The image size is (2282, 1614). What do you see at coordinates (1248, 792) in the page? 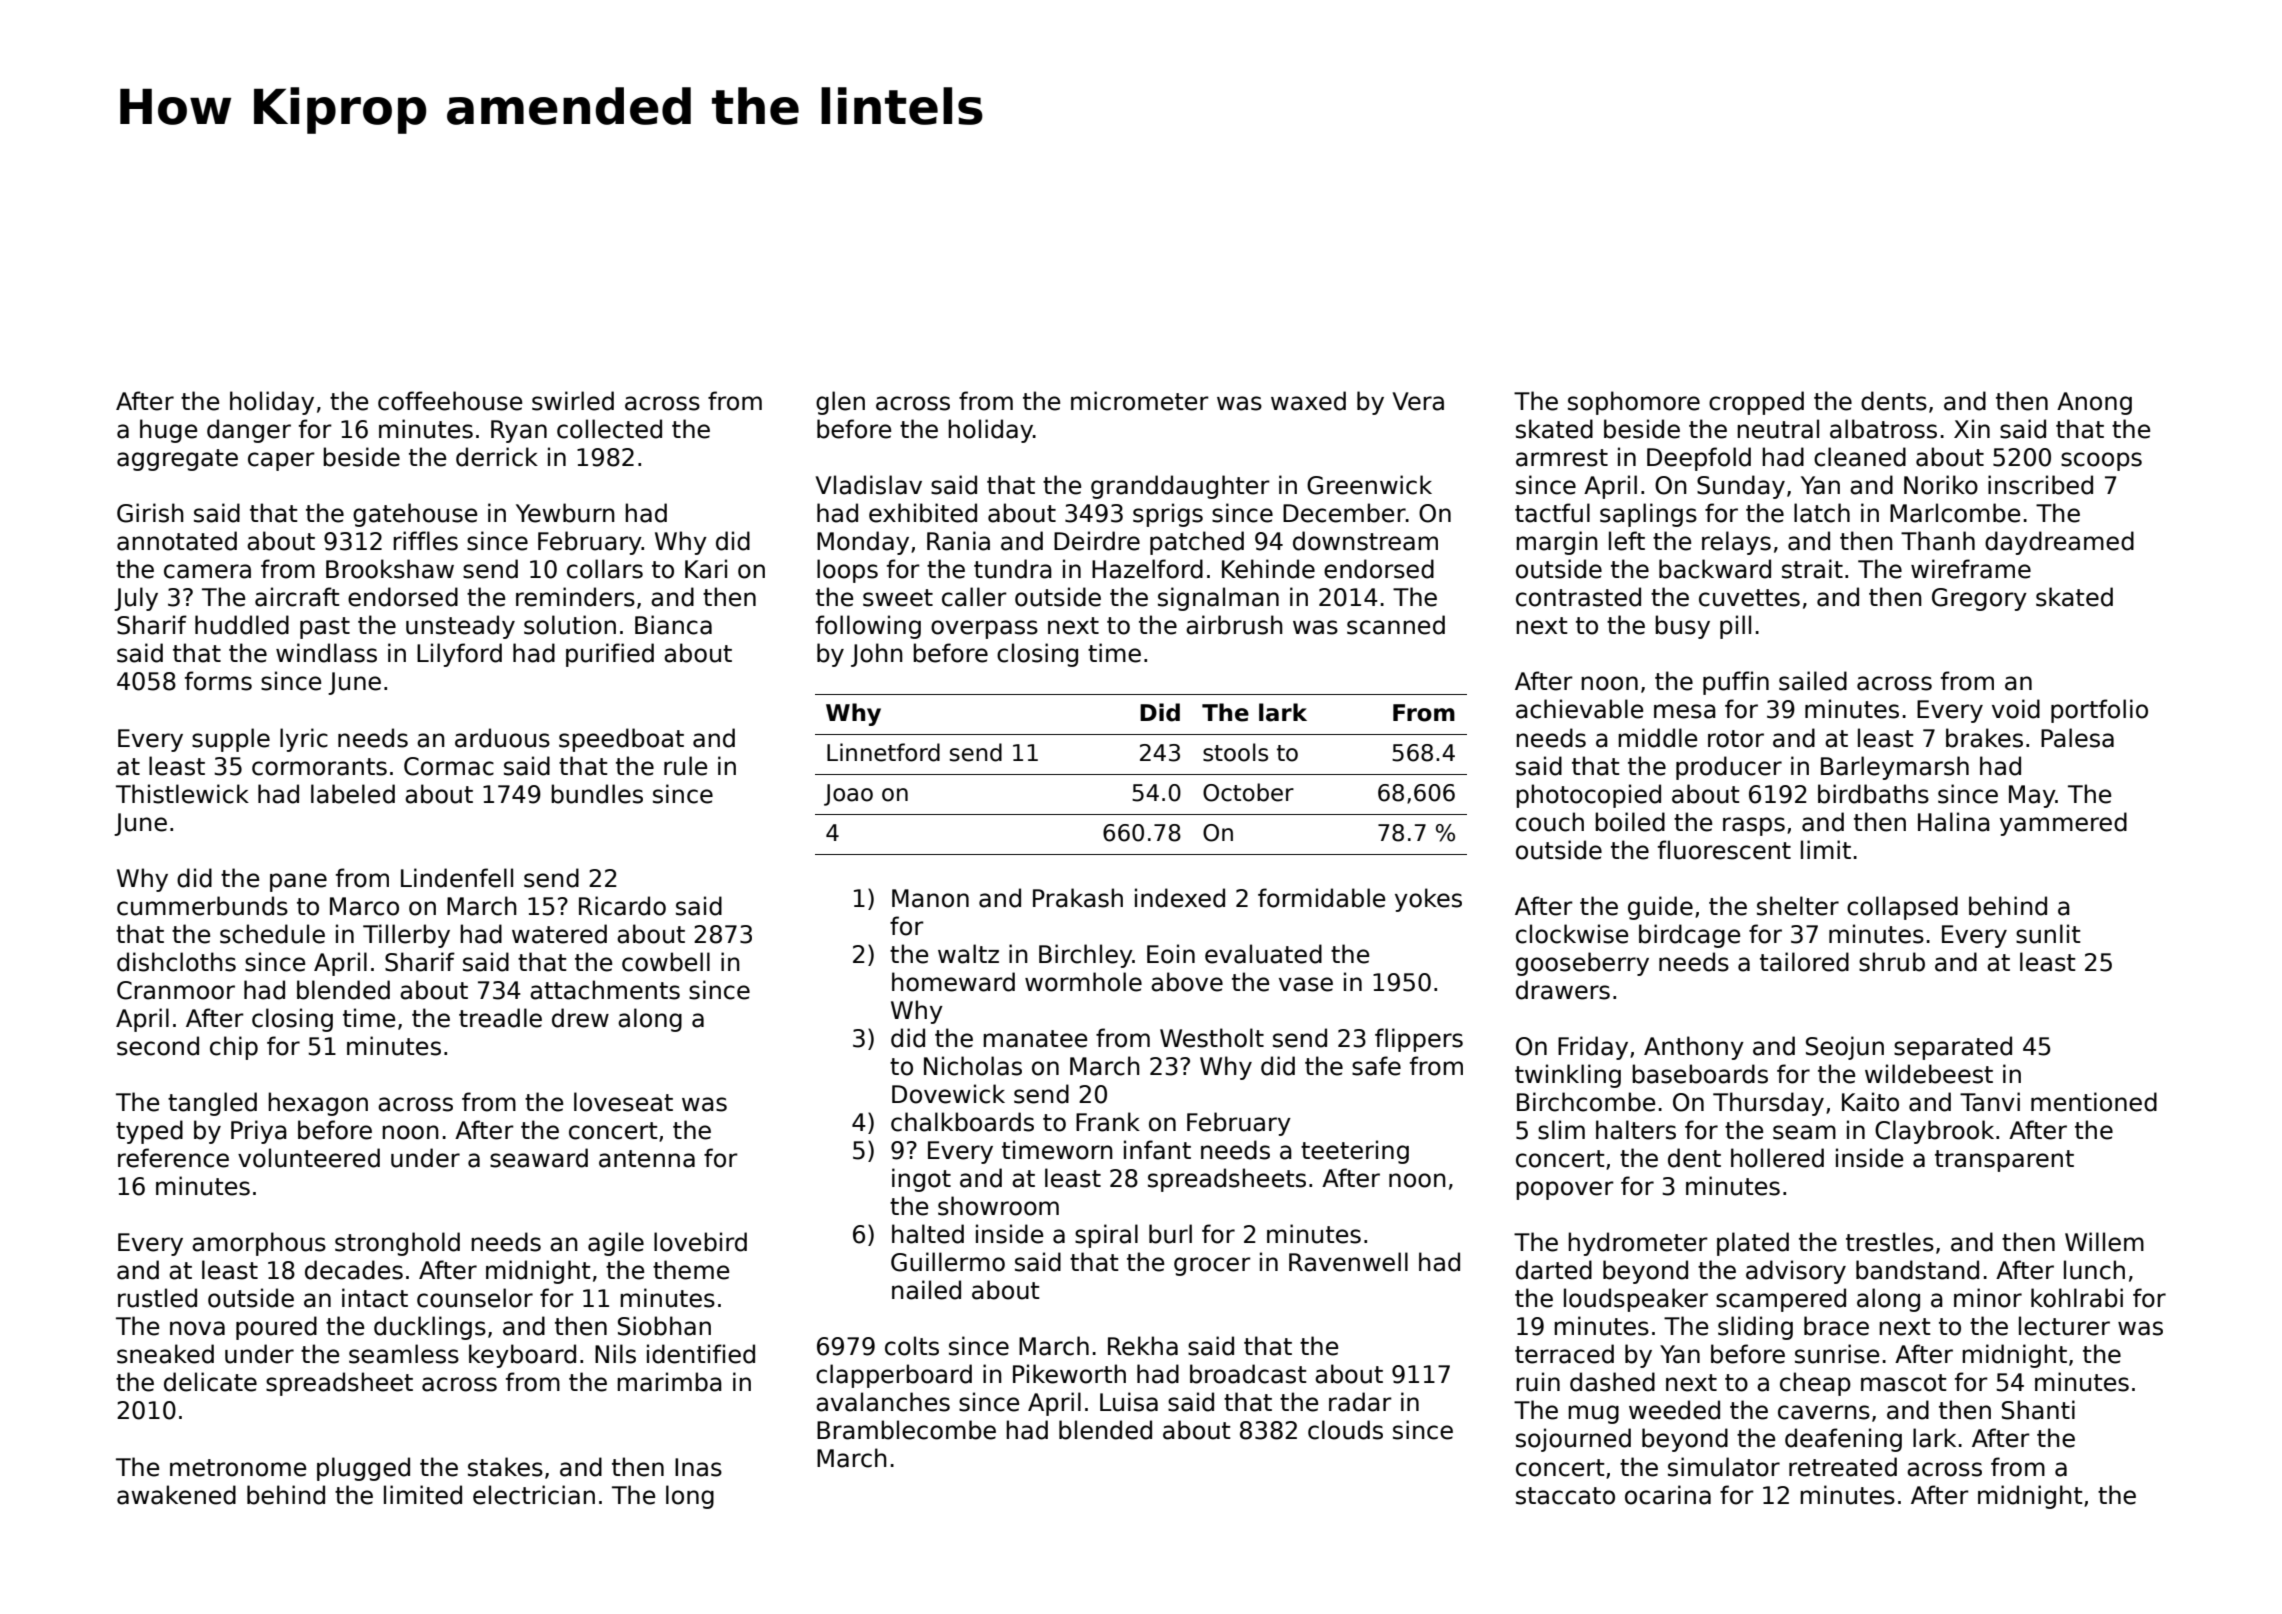
I see `October` at bounding box center [1248, 792].
